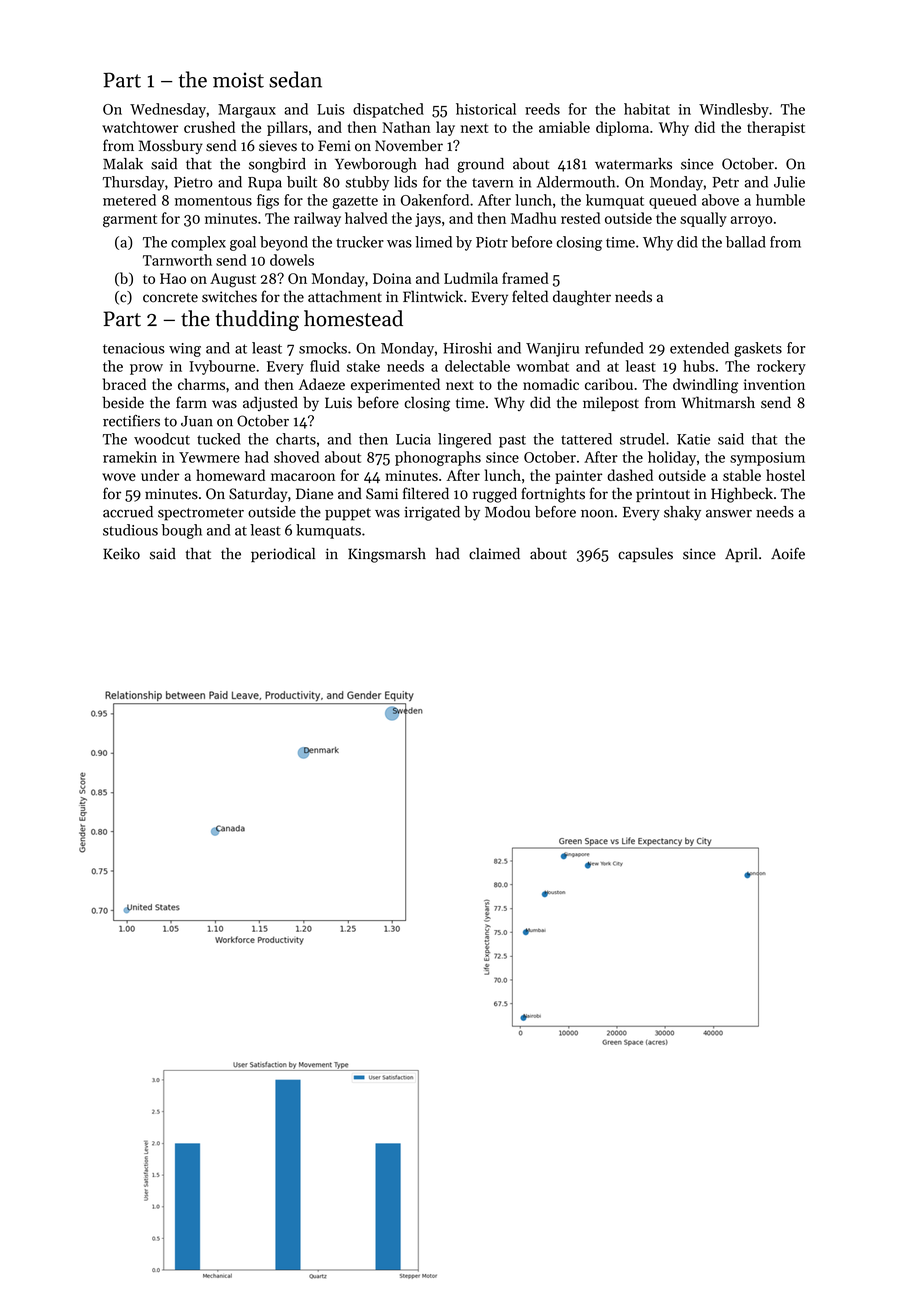 Image resolution: width=908 pixels, height=1316 pixels. Describe the element at coordinates (201, 514) in the image. I see `spectrometer` at that location.
